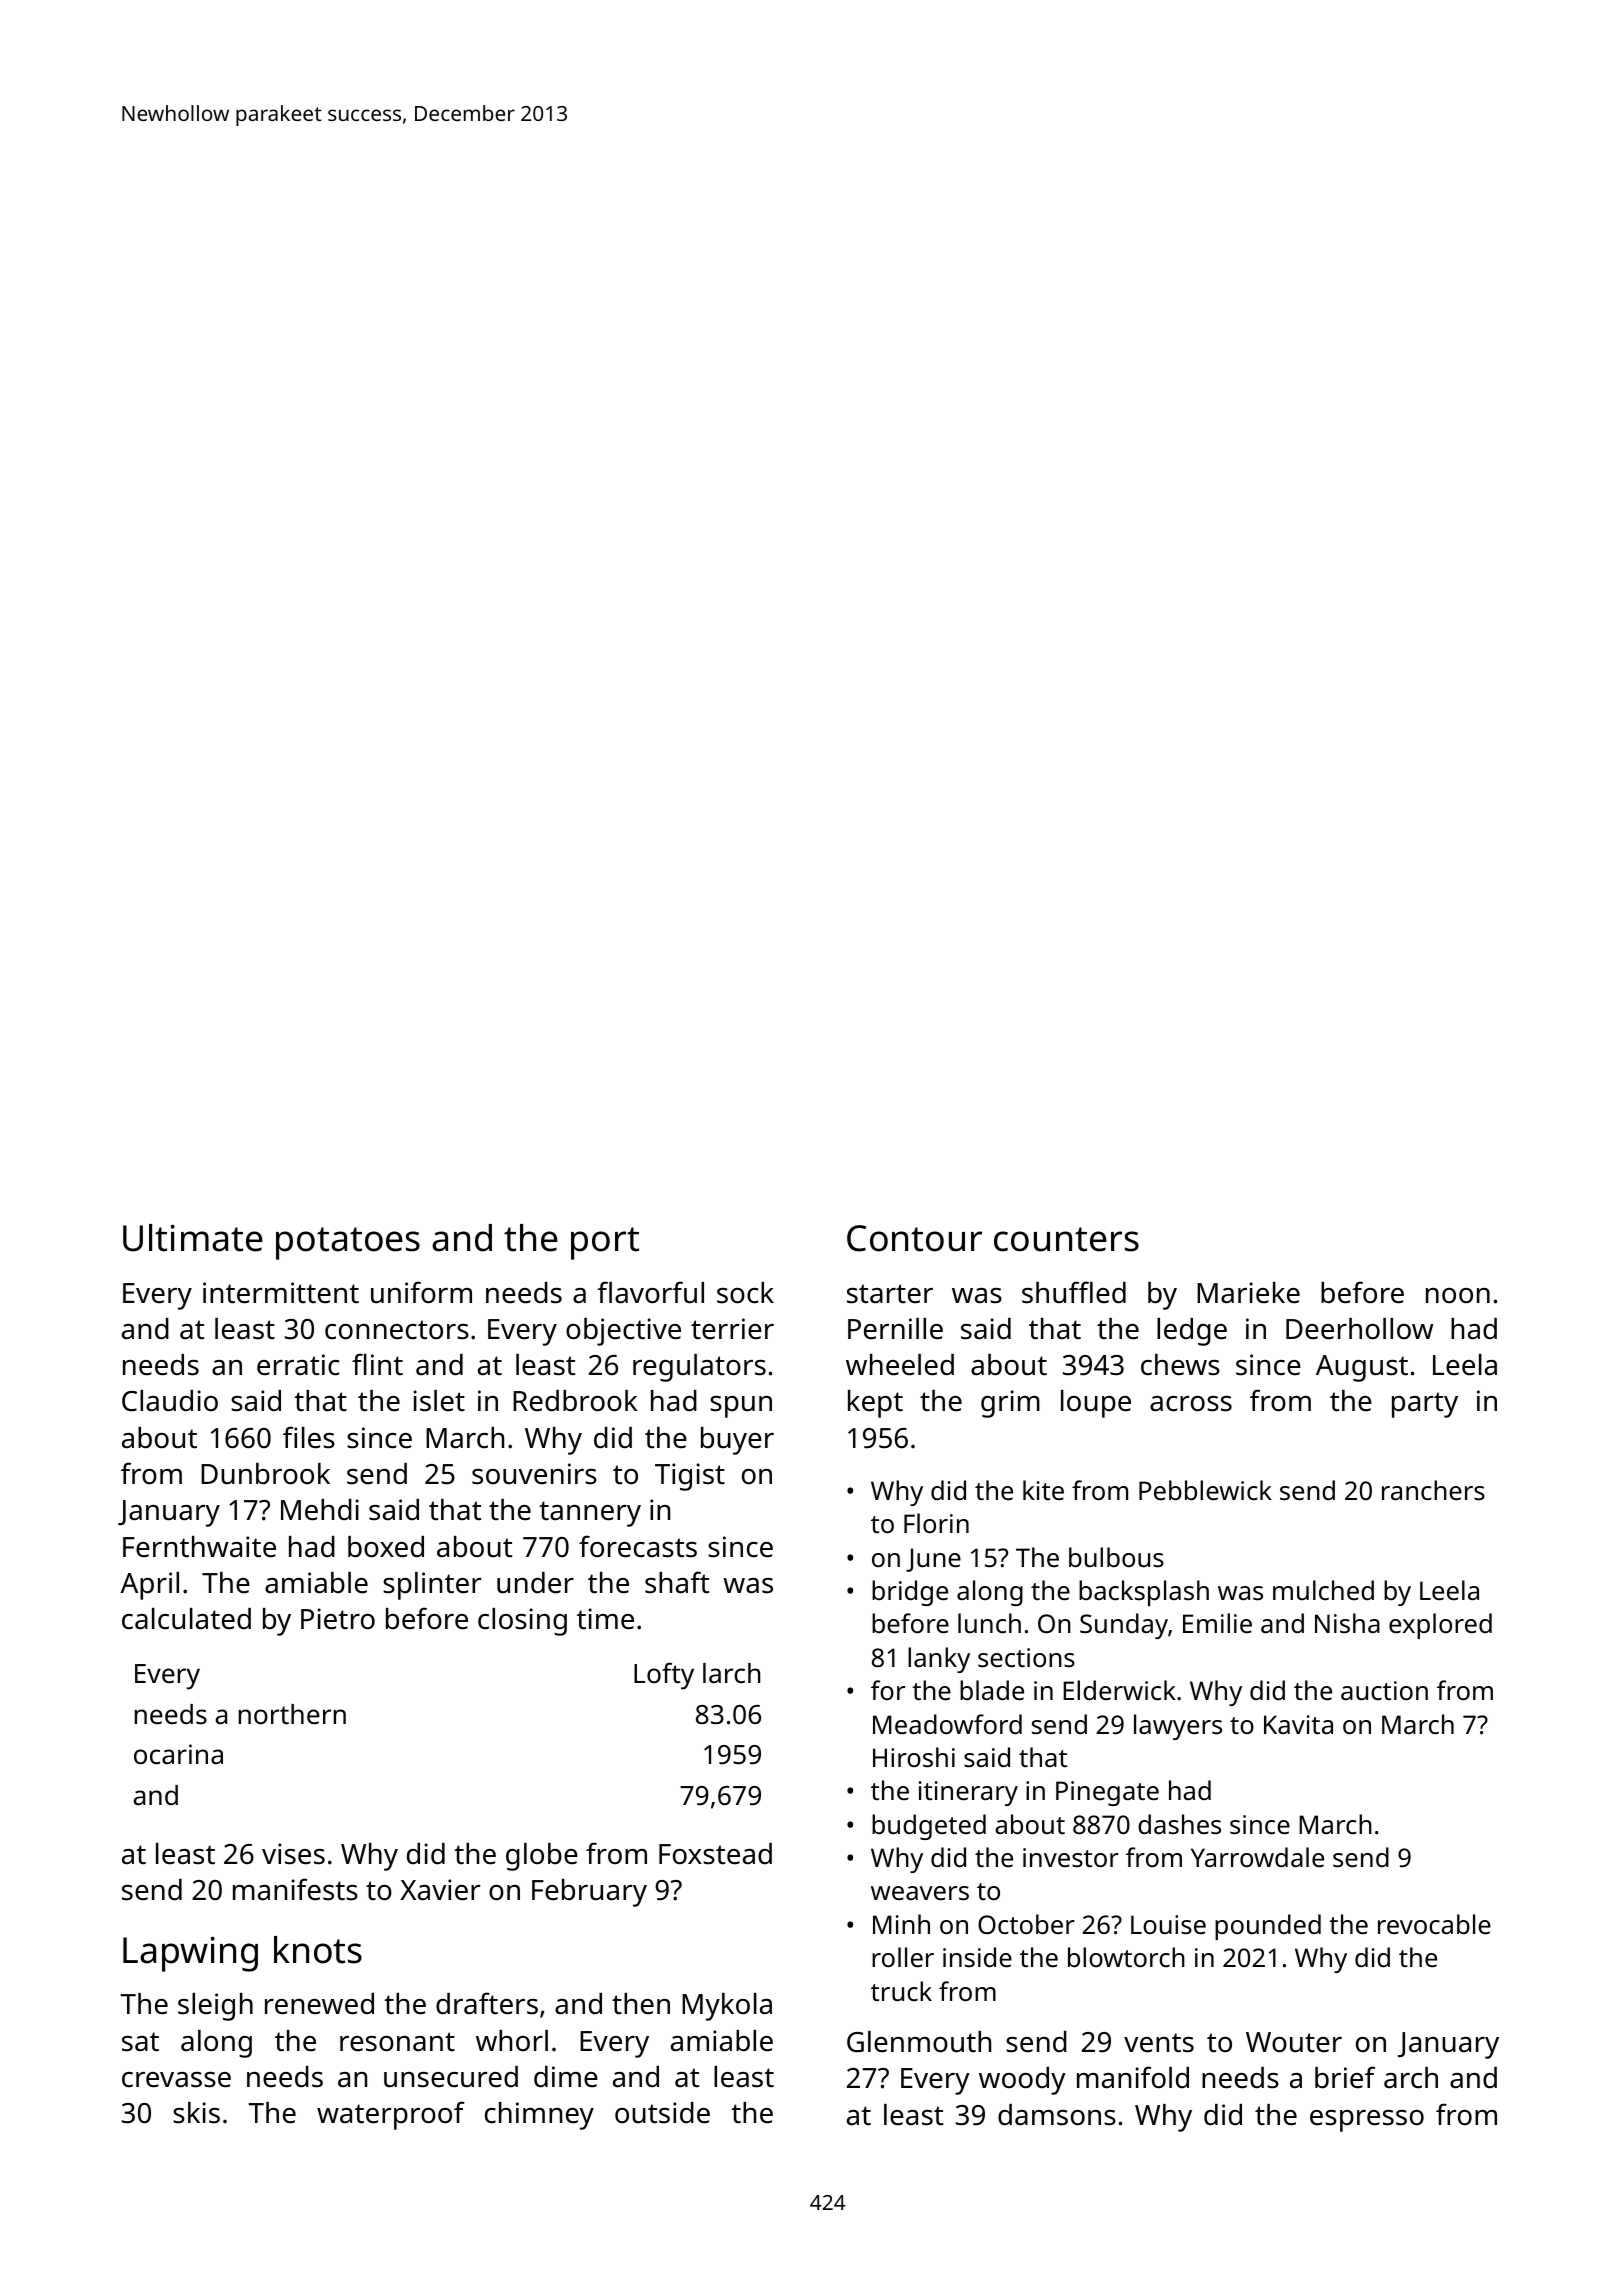 Image resolution: width=1620 pixels, height=2292 pixels. Describe the element at coordinates (534, 1474) in the document. I see `souvenirs` at that location.
